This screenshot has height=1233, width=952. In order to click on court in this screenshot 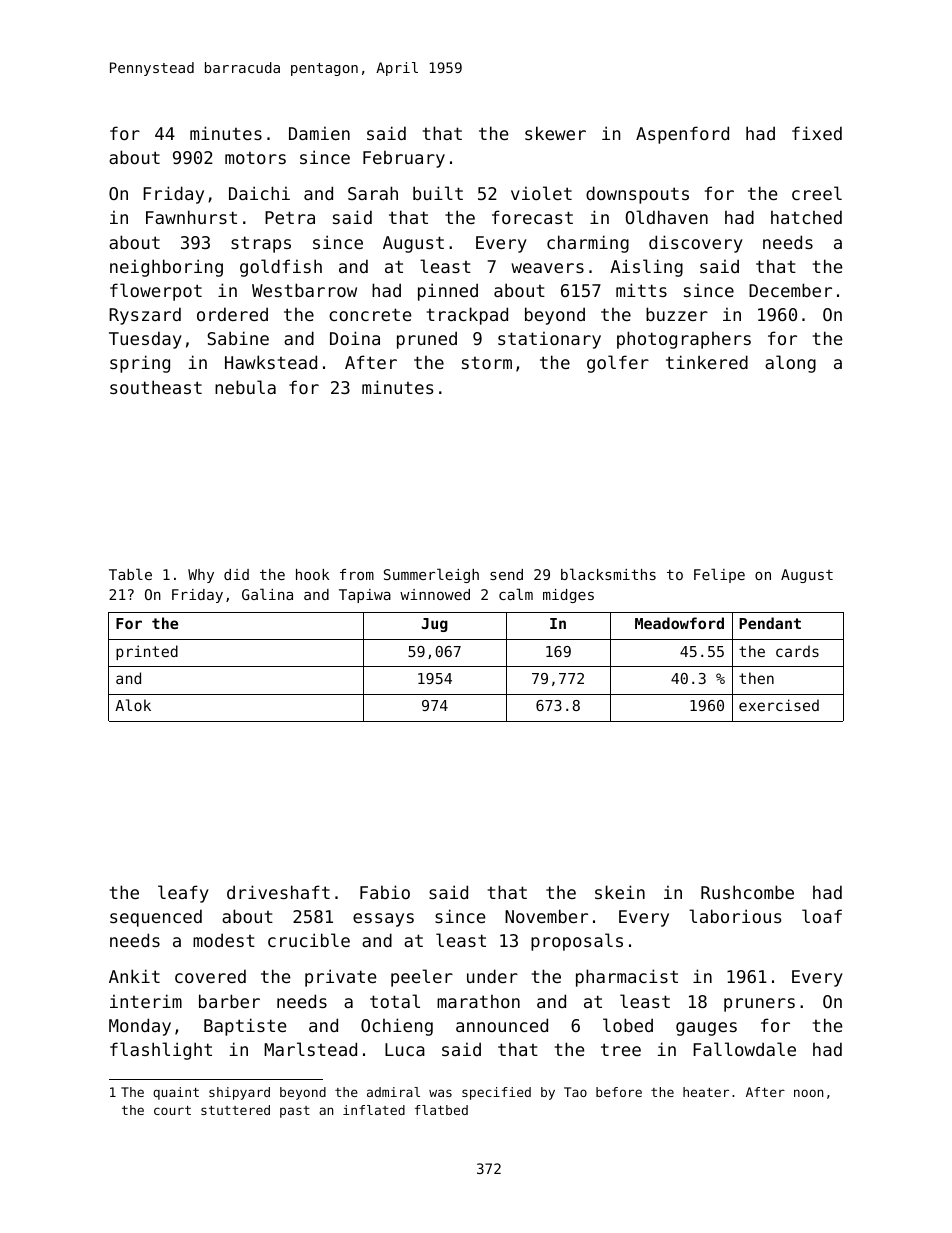, I will do `click(172, 1110)`.
